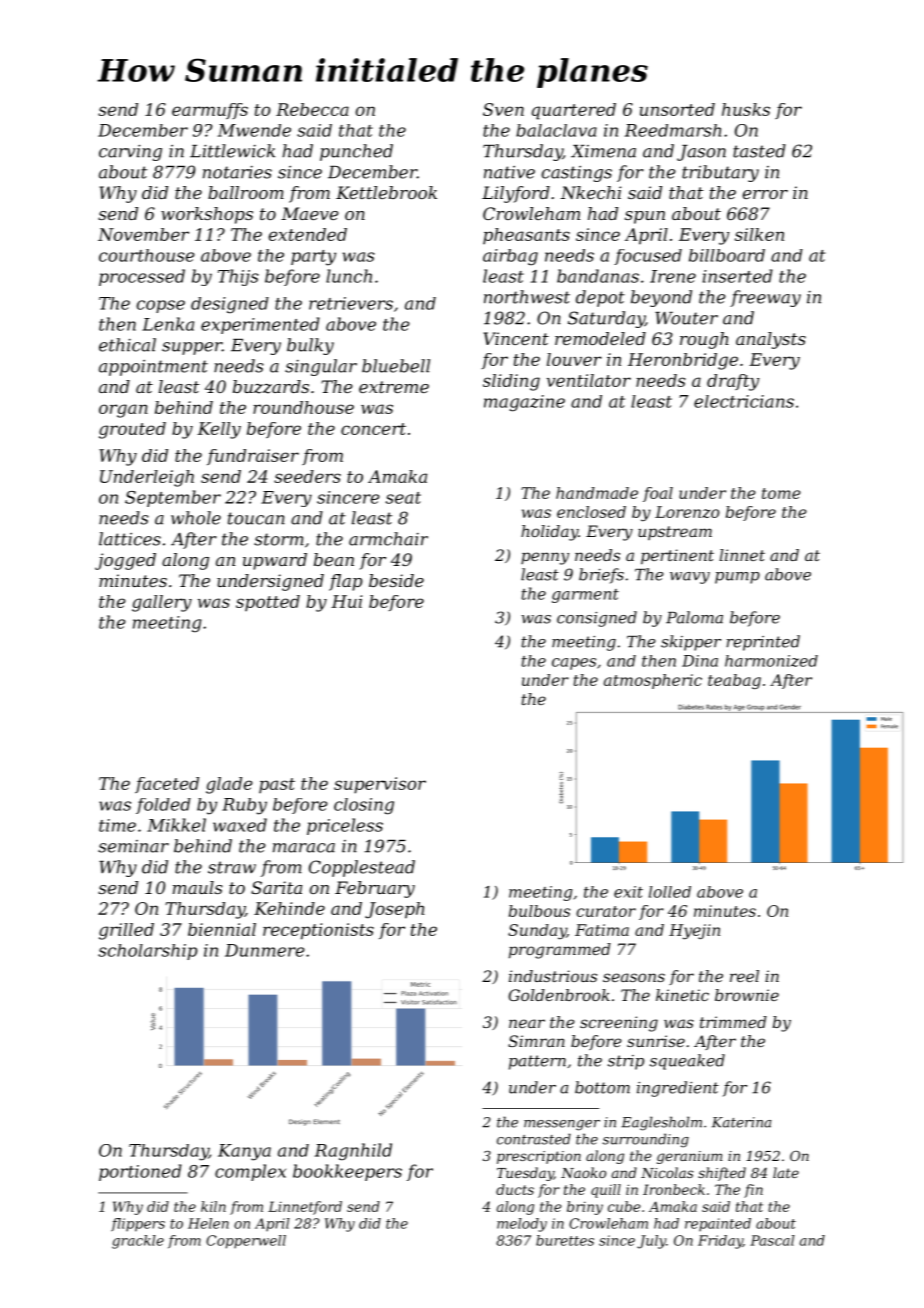  What do you see at coordinates (222, 929) in the document?
I see `biennial` at bounding box center [222, 929].
